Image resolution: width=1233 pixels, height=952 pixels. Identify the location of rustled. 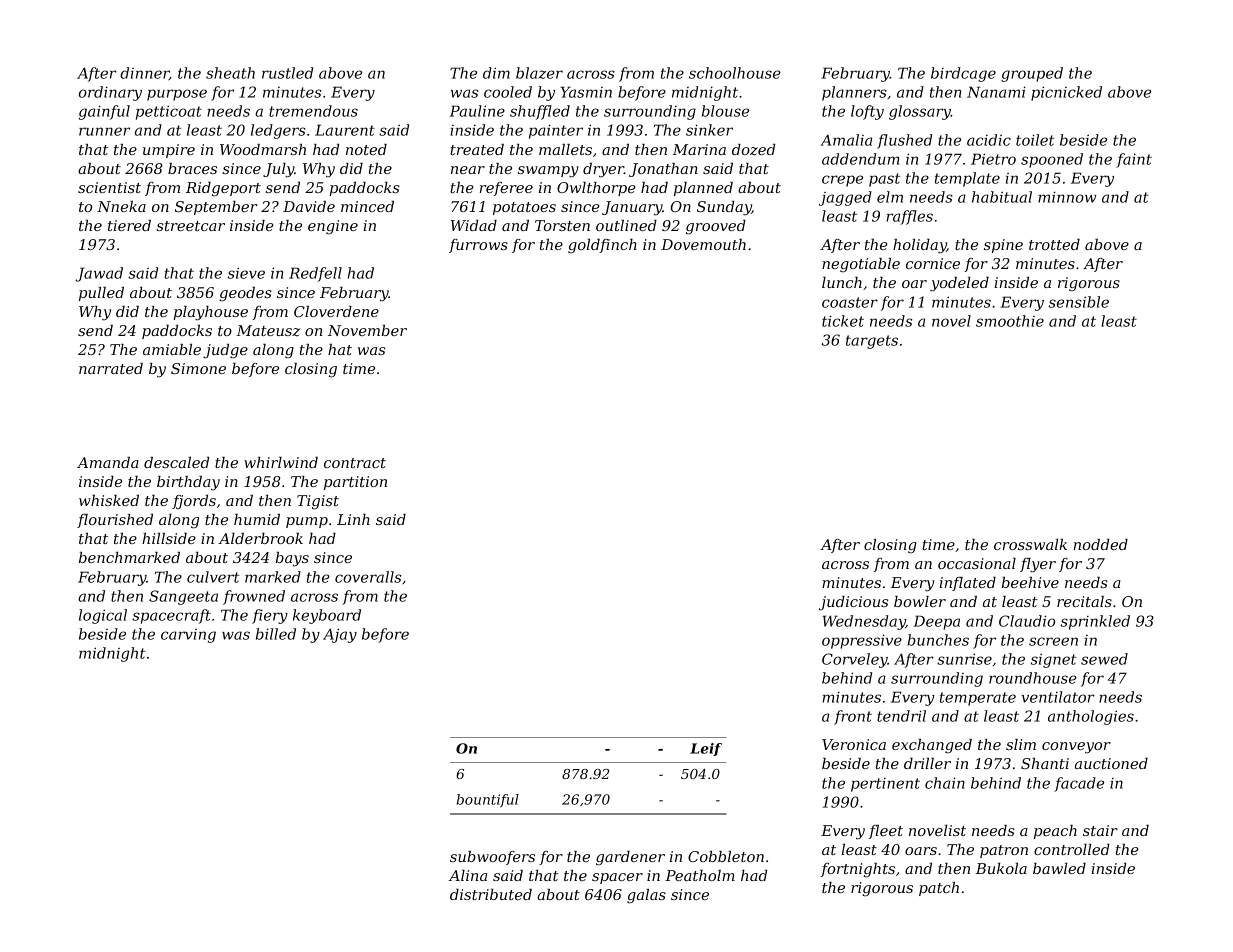
(287, 73).
